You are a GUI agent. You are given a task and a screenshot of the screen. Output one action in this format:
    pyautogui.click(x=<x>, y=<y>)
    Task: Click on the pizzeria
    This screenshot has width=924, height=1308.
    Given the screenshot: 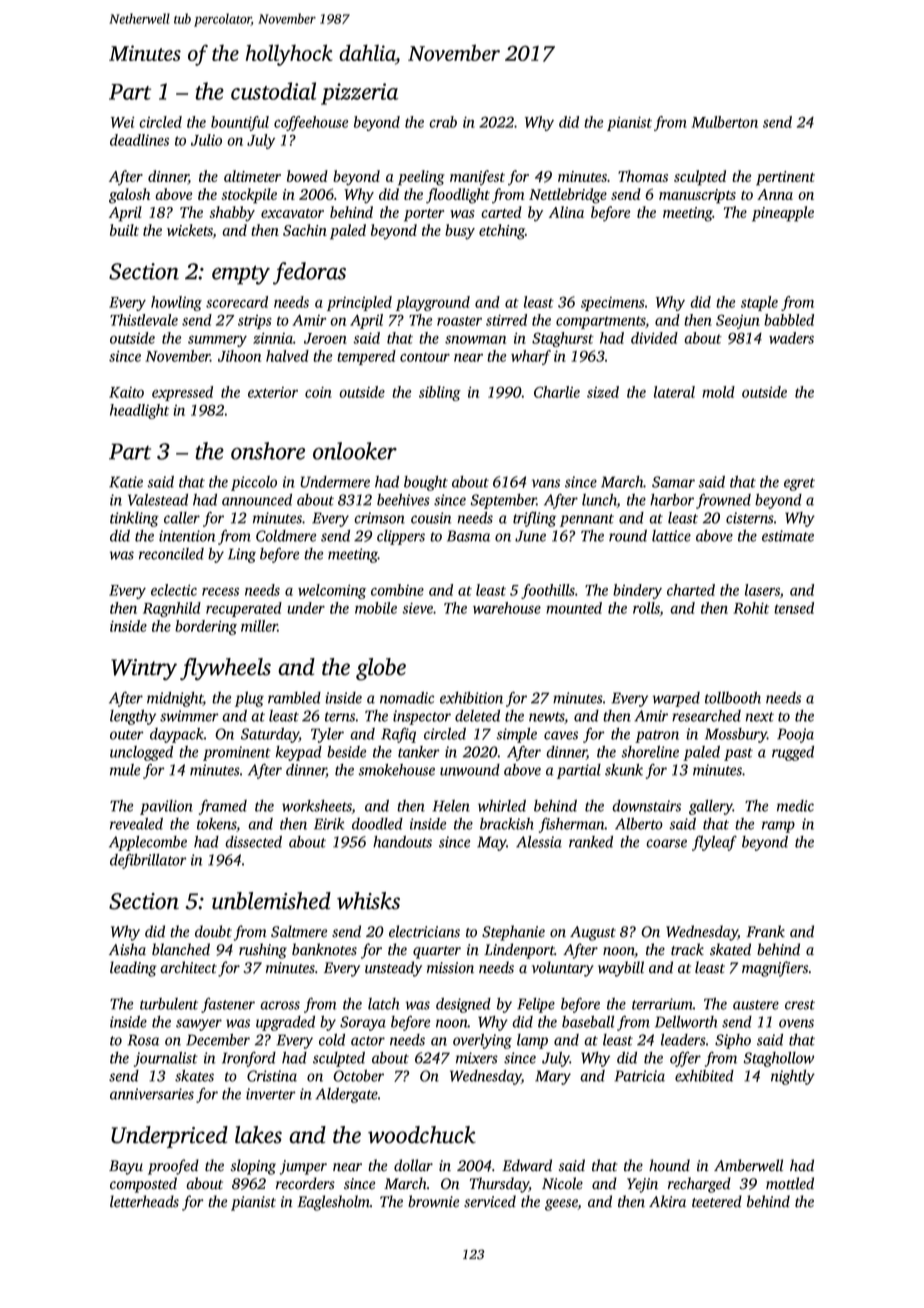 What is the action you would take?
    pyautogui.click(x=359, y=94)
